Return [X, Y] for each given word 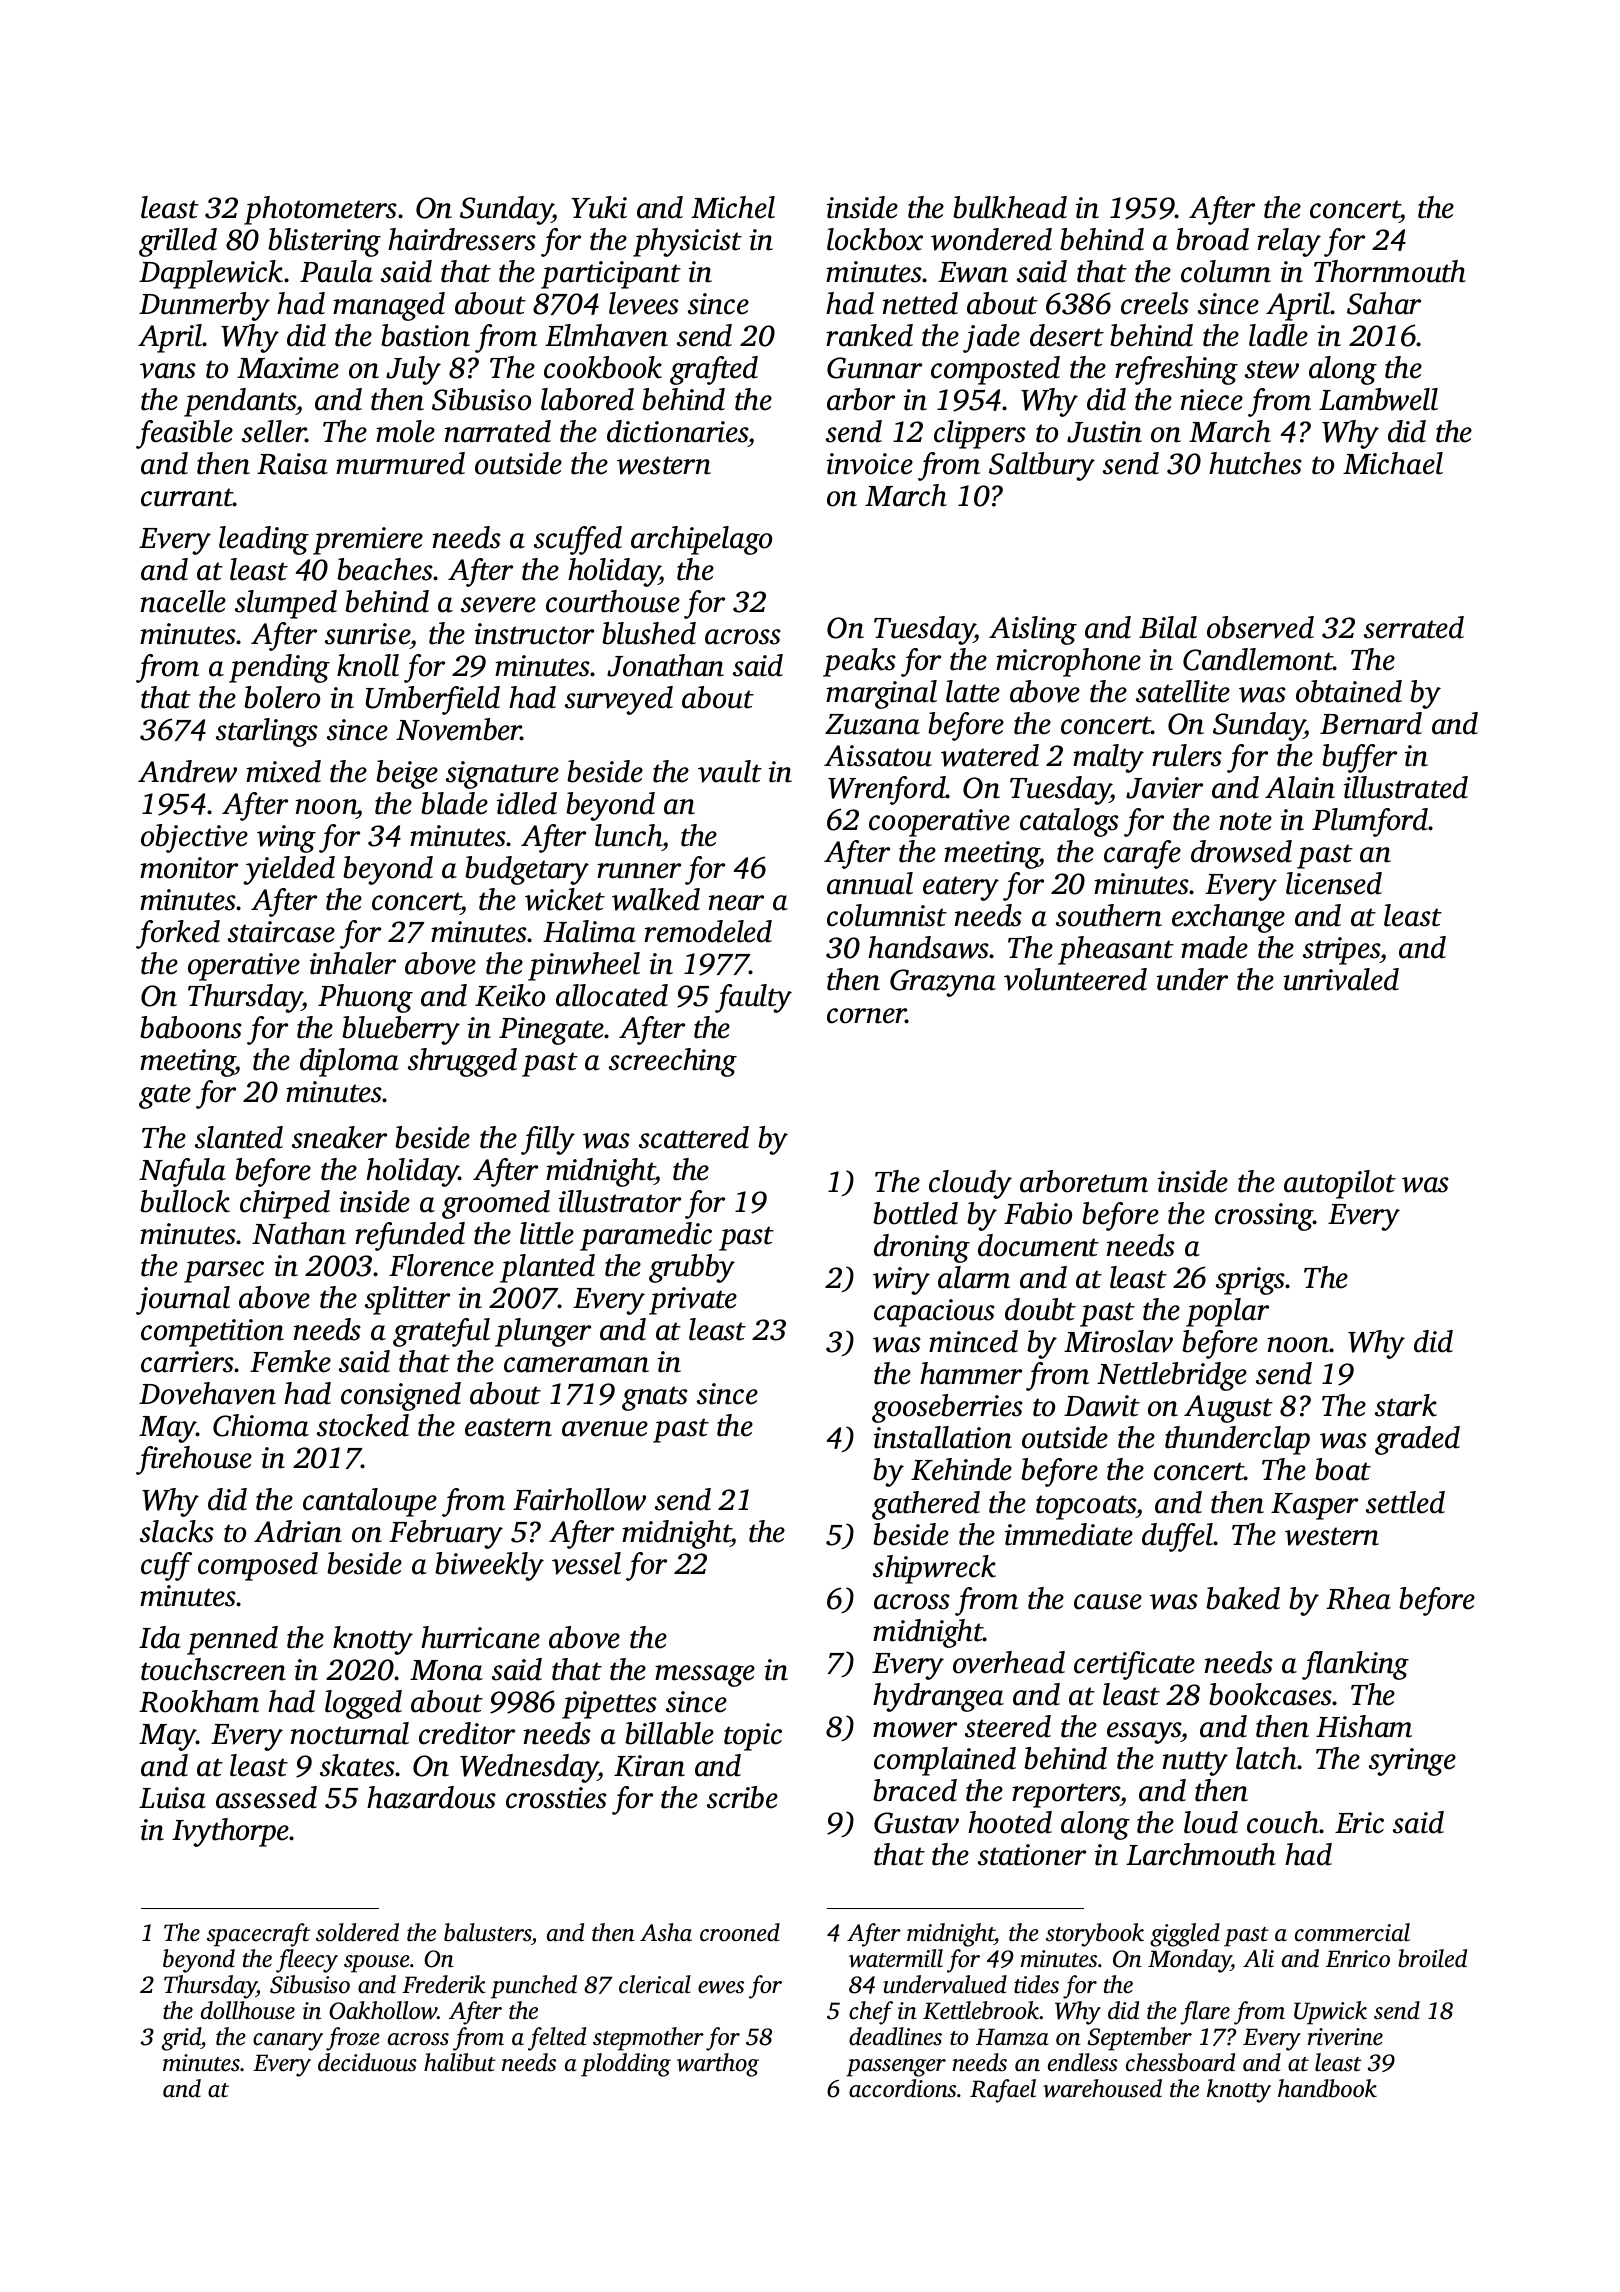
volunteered [1075, 979]
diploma [349, 1062]
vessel [586, 1563]
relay [1289, 242]
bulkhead [1010, 207]
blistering [324, 242]
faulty [753, 998]
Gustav [916, 1823]
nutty [1195, 1763]
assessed [266, 1797]
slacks [177, 1531]
